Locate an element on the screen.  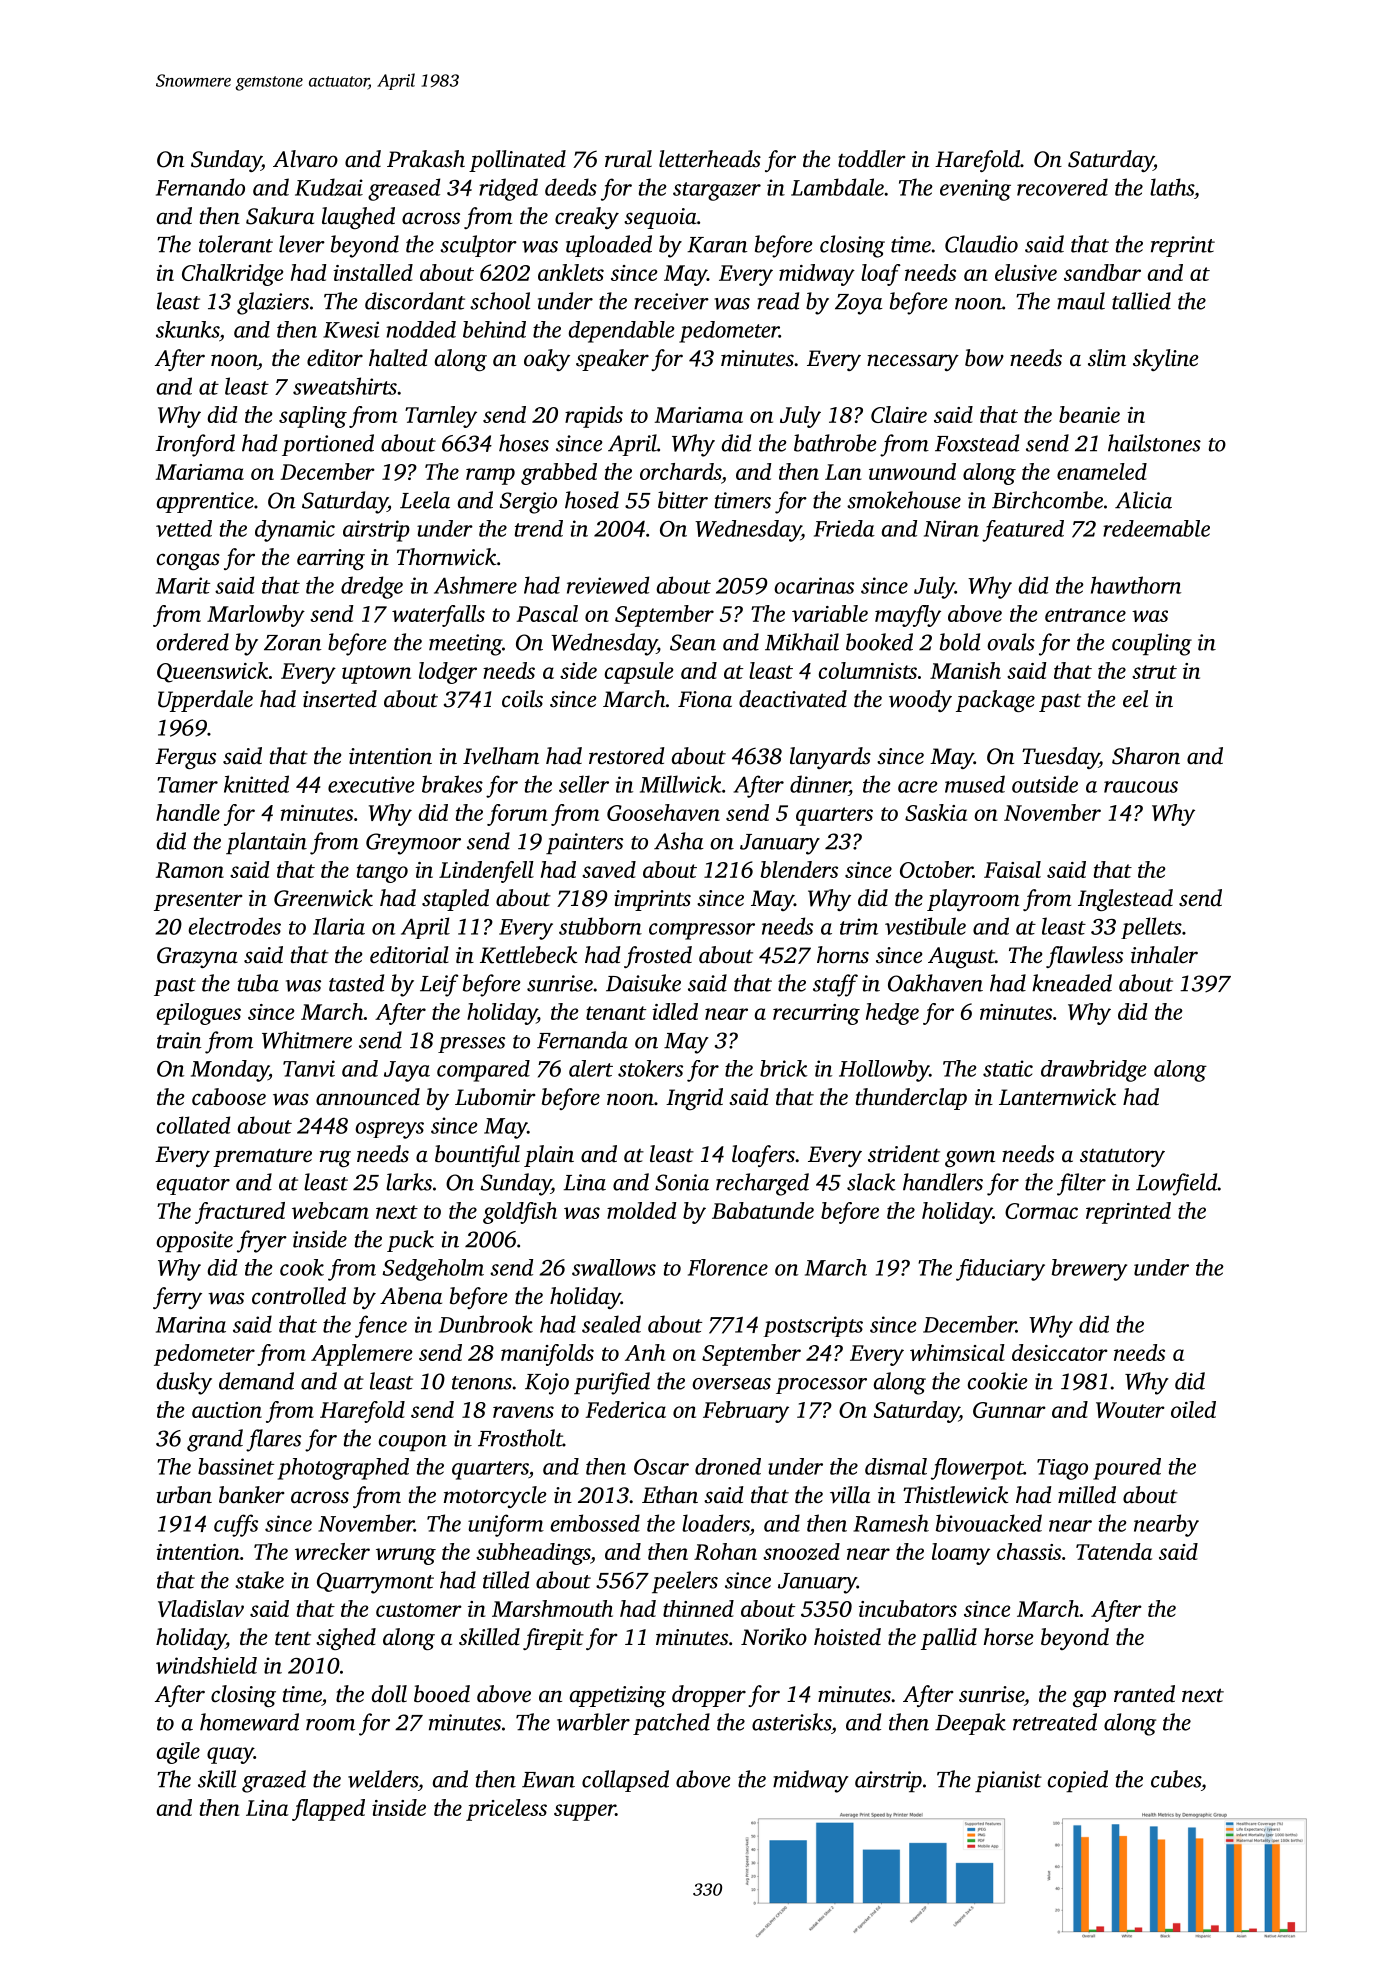
Prakash is located at coordinates (426, 159).
